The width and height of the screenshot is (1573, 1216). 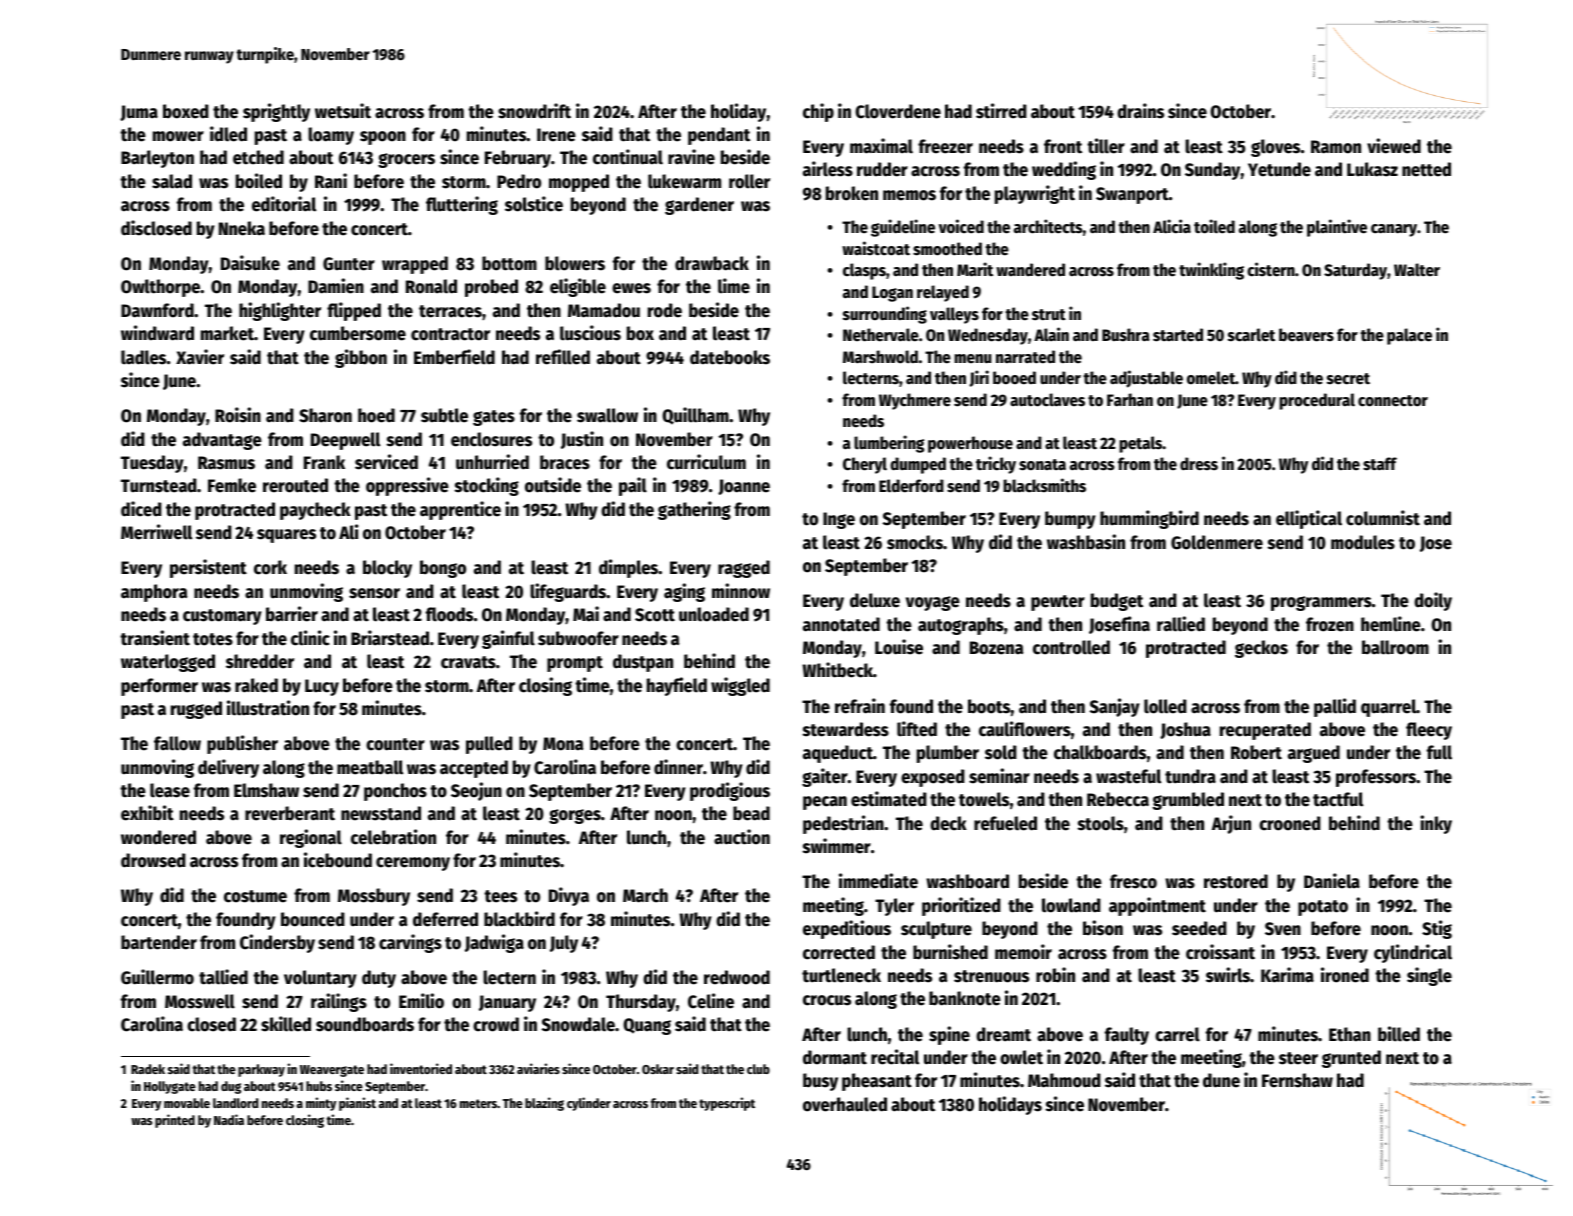 I want to click on Seojun, so click(x=476, y=791).
